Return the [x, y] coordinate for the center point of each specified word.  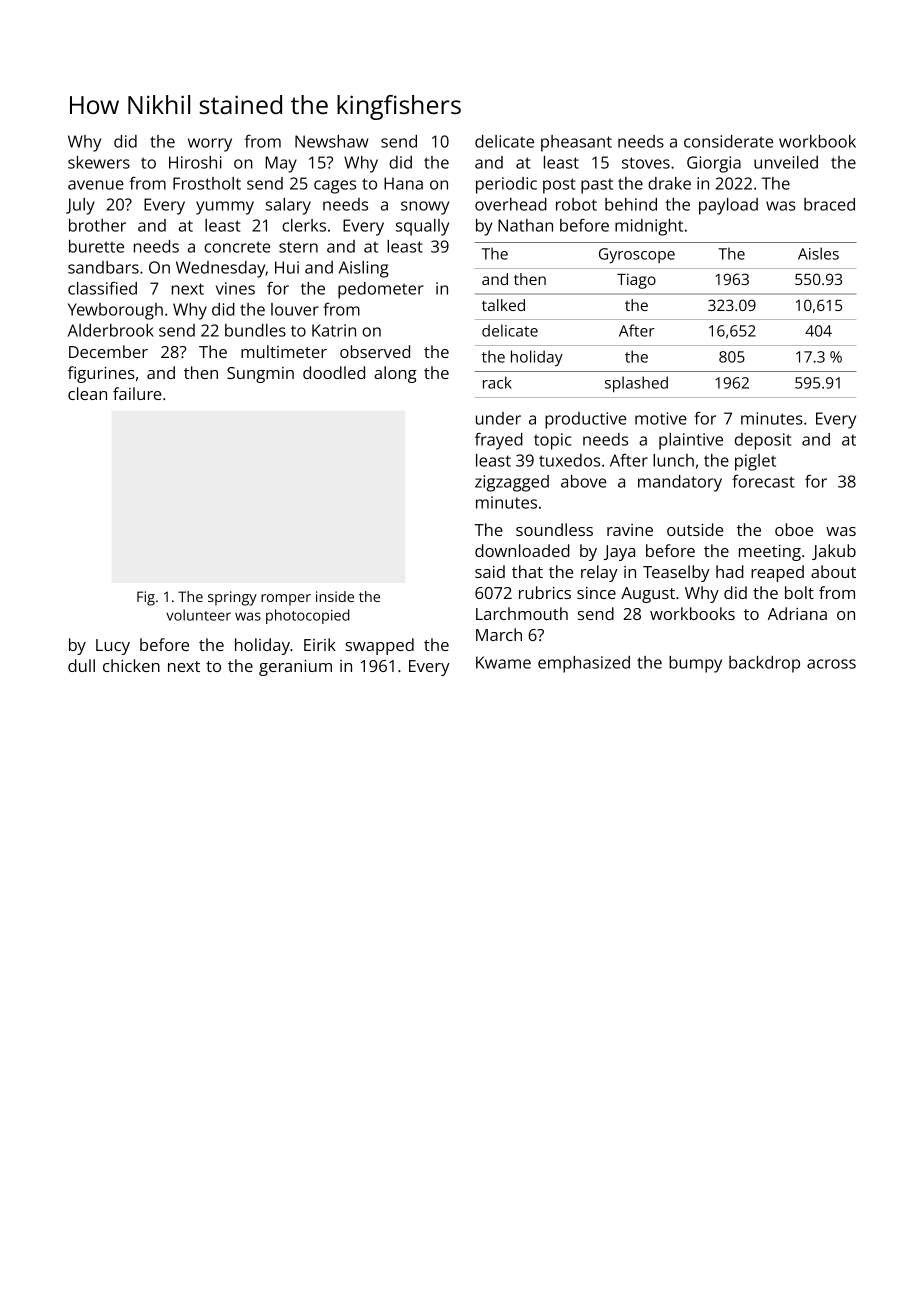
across [831, 664]
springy [232, 598]
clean [87, 393]
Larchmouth [522, 613]
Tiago [636, 281]
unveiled [786, 162]
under [498, 418]
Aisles [818, 253]
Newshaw [331, 141]
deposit [763, 441]
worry [210, 145]
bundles [255, 330]
